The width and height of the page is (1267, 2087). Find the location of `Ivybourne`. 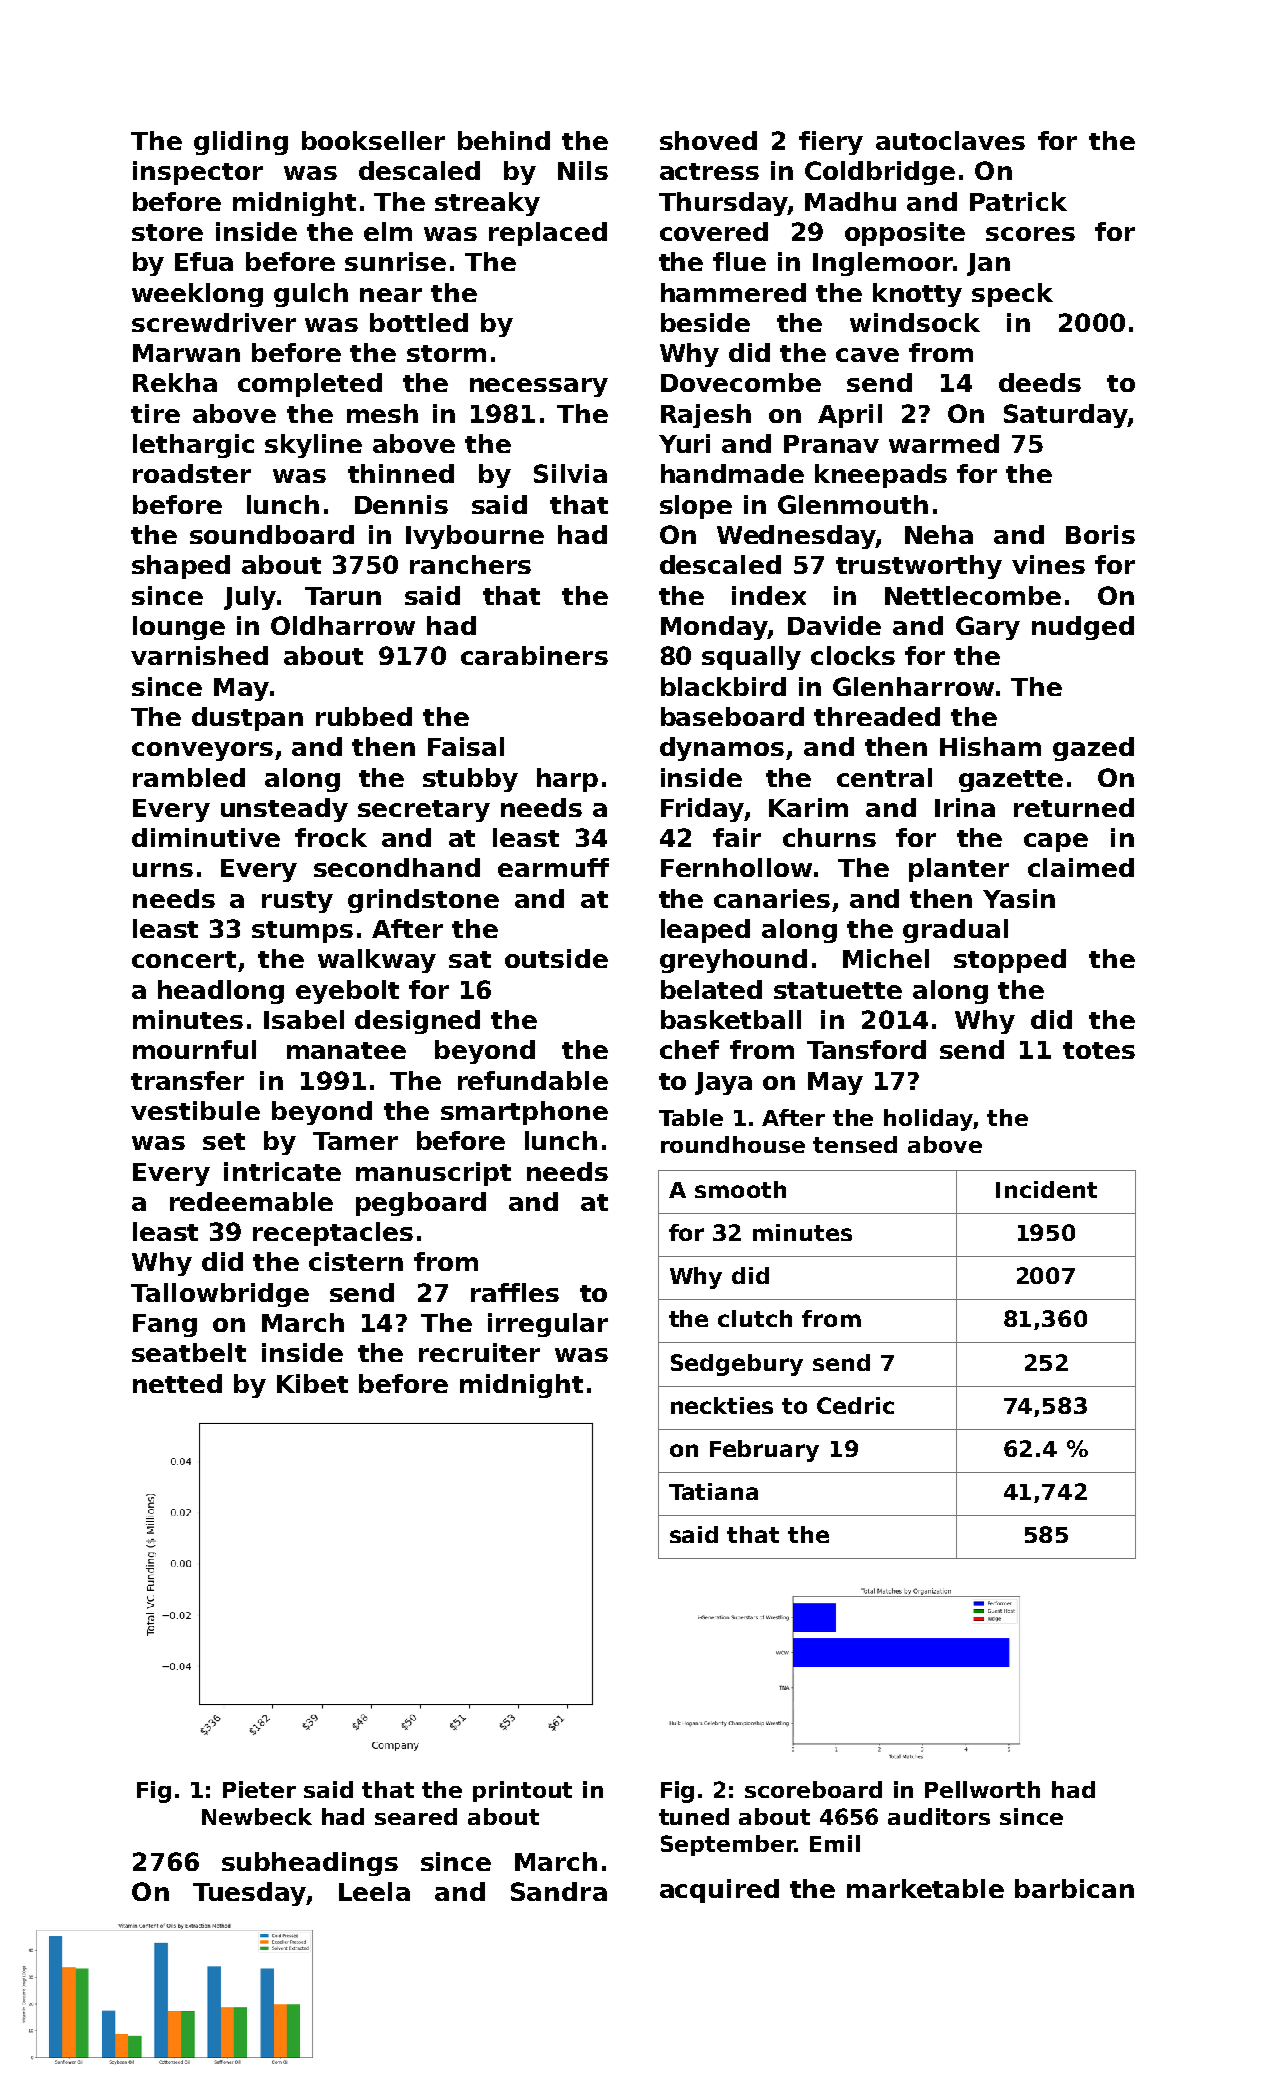

Ivybourne is located at coordinates (475, 537).
